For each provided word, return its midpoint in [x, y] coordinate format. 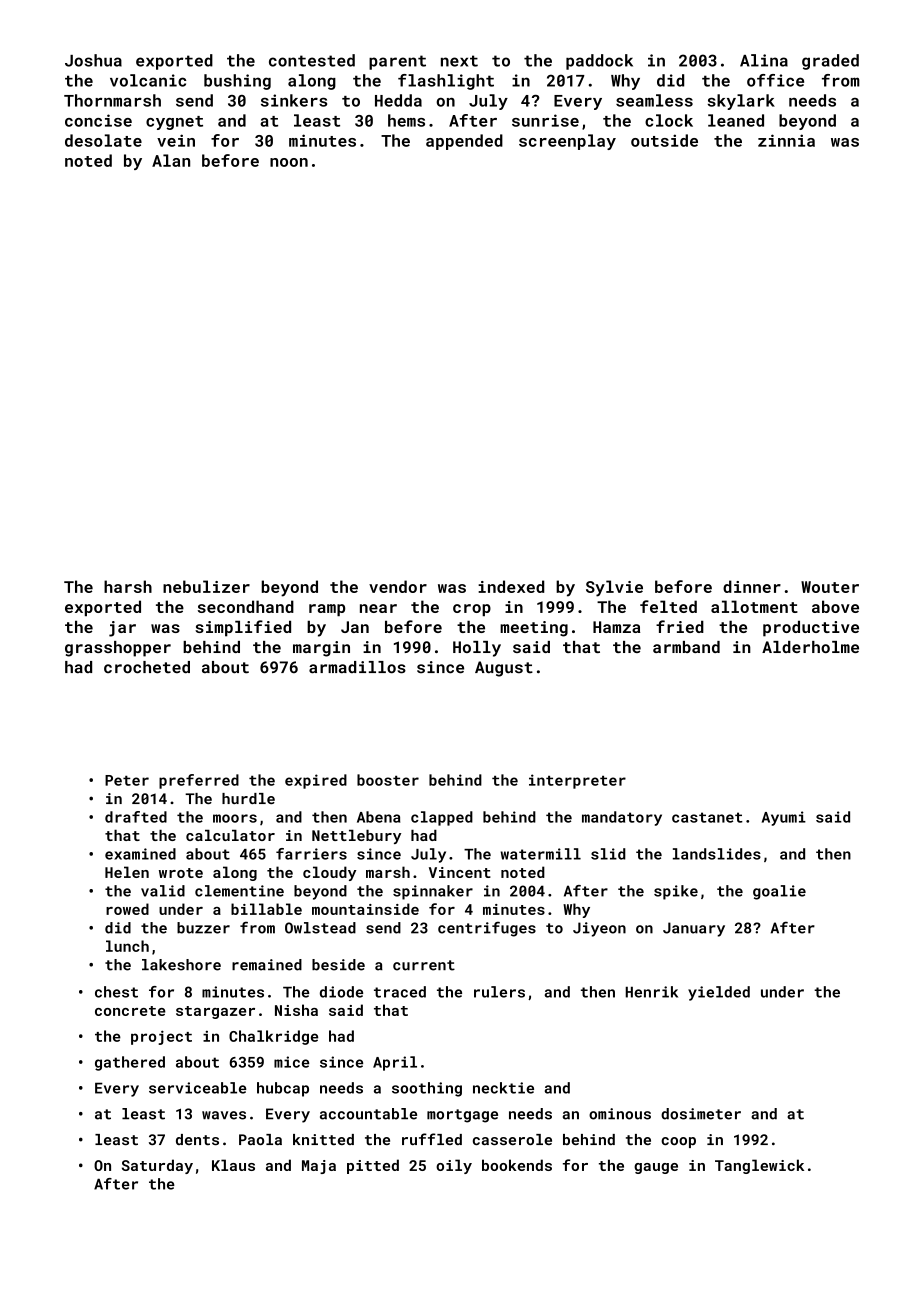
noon [289, 162]
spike [676, 892]
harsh [128, 586]
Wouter [830, 587]
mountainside [365, 909]
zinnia [786, 140]
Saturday [157, 1166]
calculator [230, 835]
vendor [398, 586]
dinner [752, 586]
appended [464, 142]
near [378, 608]
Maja [319, 1167]
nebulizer [206, 586]
